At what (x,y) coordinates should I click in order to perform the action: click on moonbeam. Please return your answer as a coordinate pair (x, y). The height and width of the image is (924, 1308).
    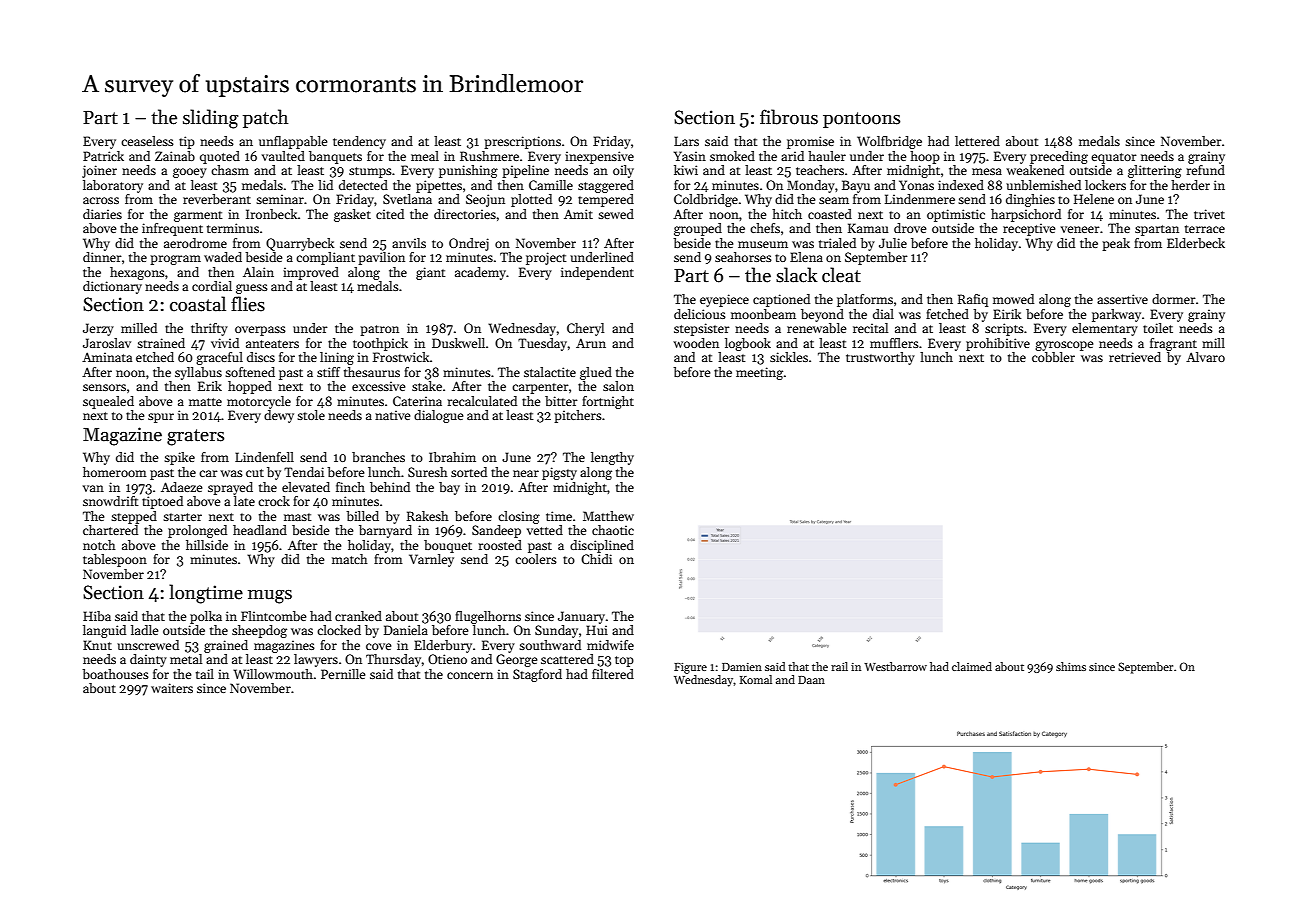
    Looking at the image, I should click on (763, 314).
